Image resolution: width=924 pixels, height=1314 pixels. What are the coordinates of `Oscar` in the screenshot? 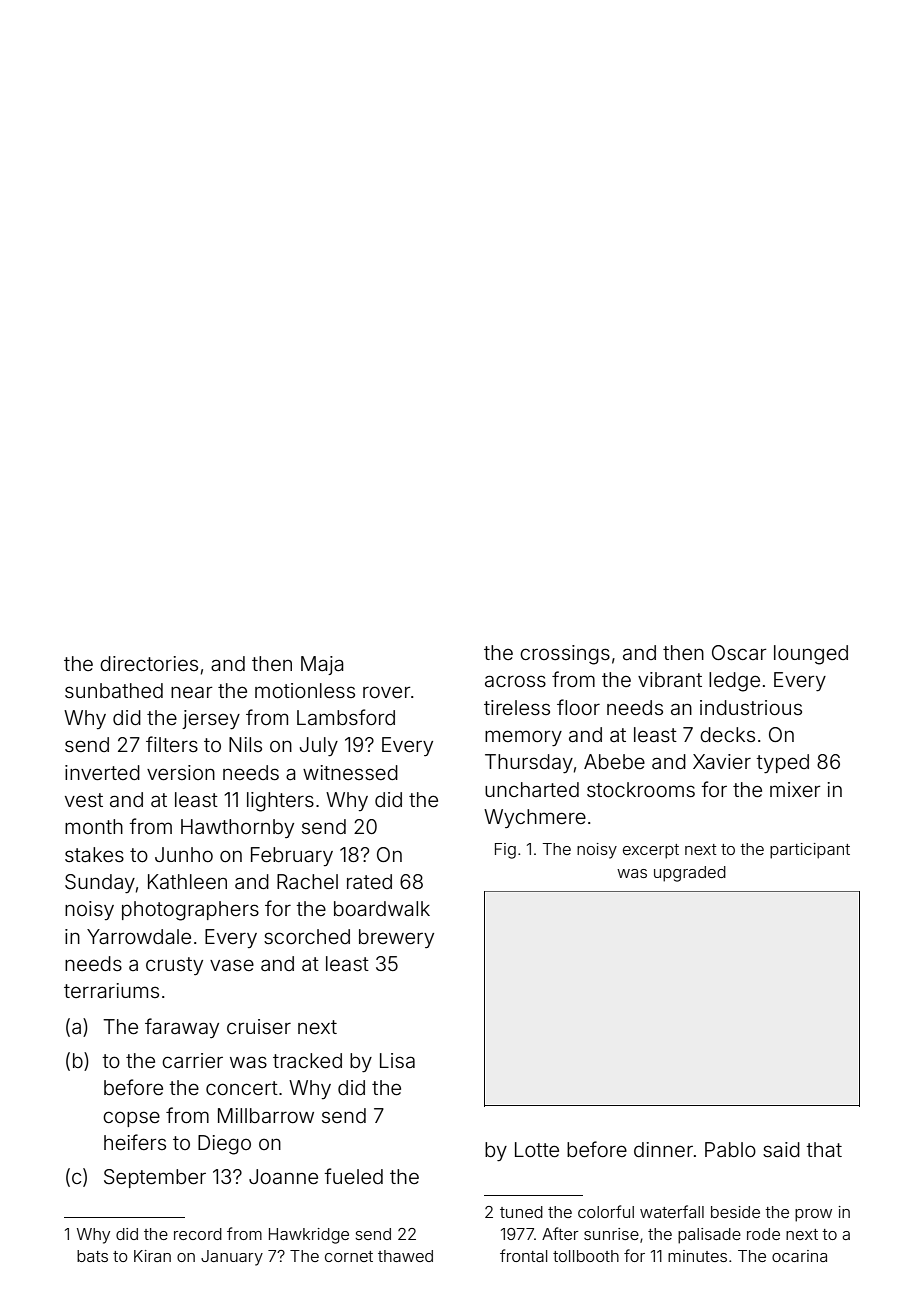 It's located at (739, 652).
